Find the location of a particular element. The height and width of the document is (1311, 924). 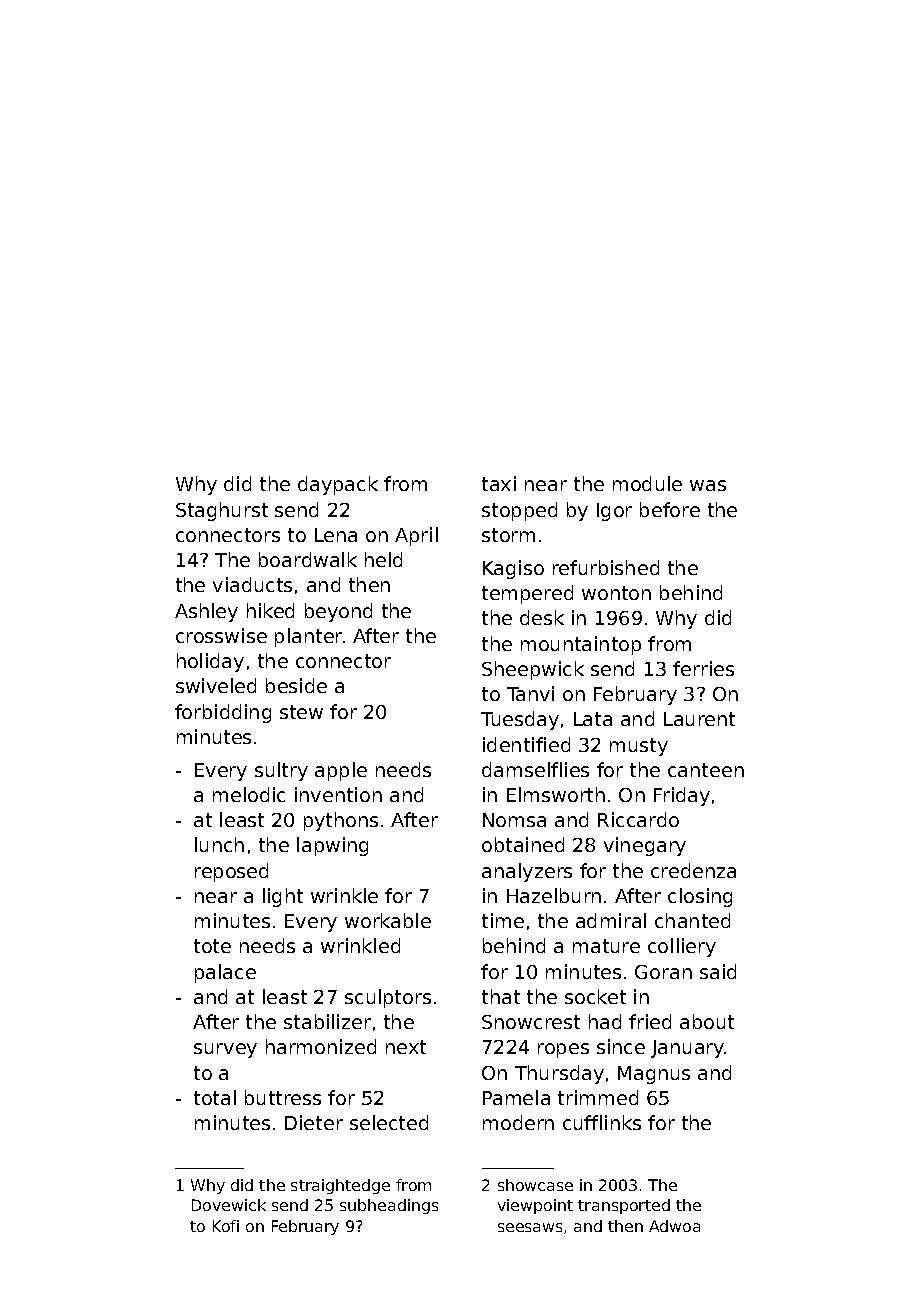

selected is located at coordinates (389, 1122).
